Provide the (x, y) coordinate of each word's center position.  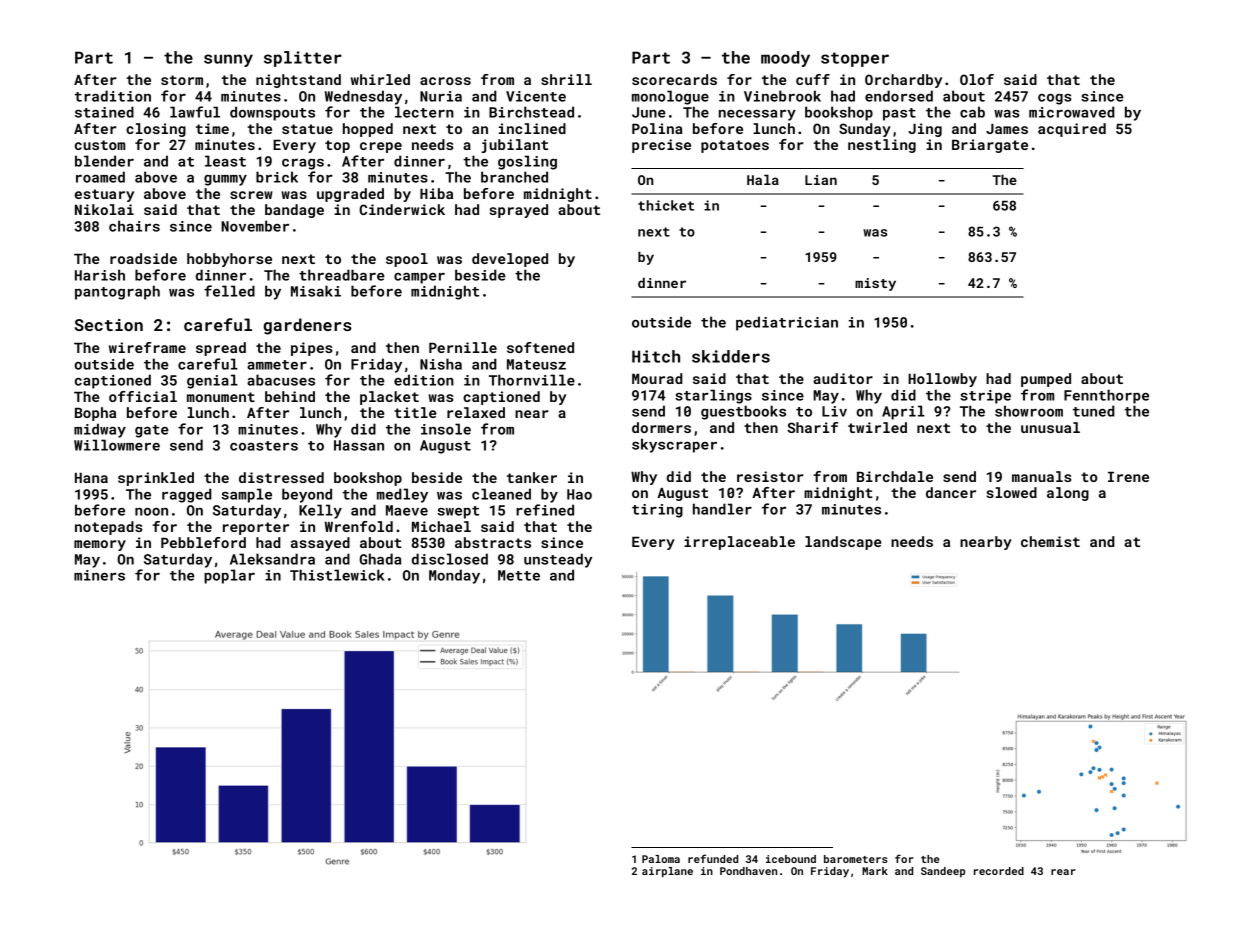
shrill (566, 79)
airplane (667, 872)
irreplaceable (739, 543)
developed (510, 260)
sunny (228, 60)
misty (875, 284)
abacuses (281, 380)
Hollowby (942, 380)
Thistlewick (337, 575)
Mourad (657, 378)
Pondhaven (748, 871)
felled (229, 291)
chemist (1050, 541)
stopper (855, 59)
